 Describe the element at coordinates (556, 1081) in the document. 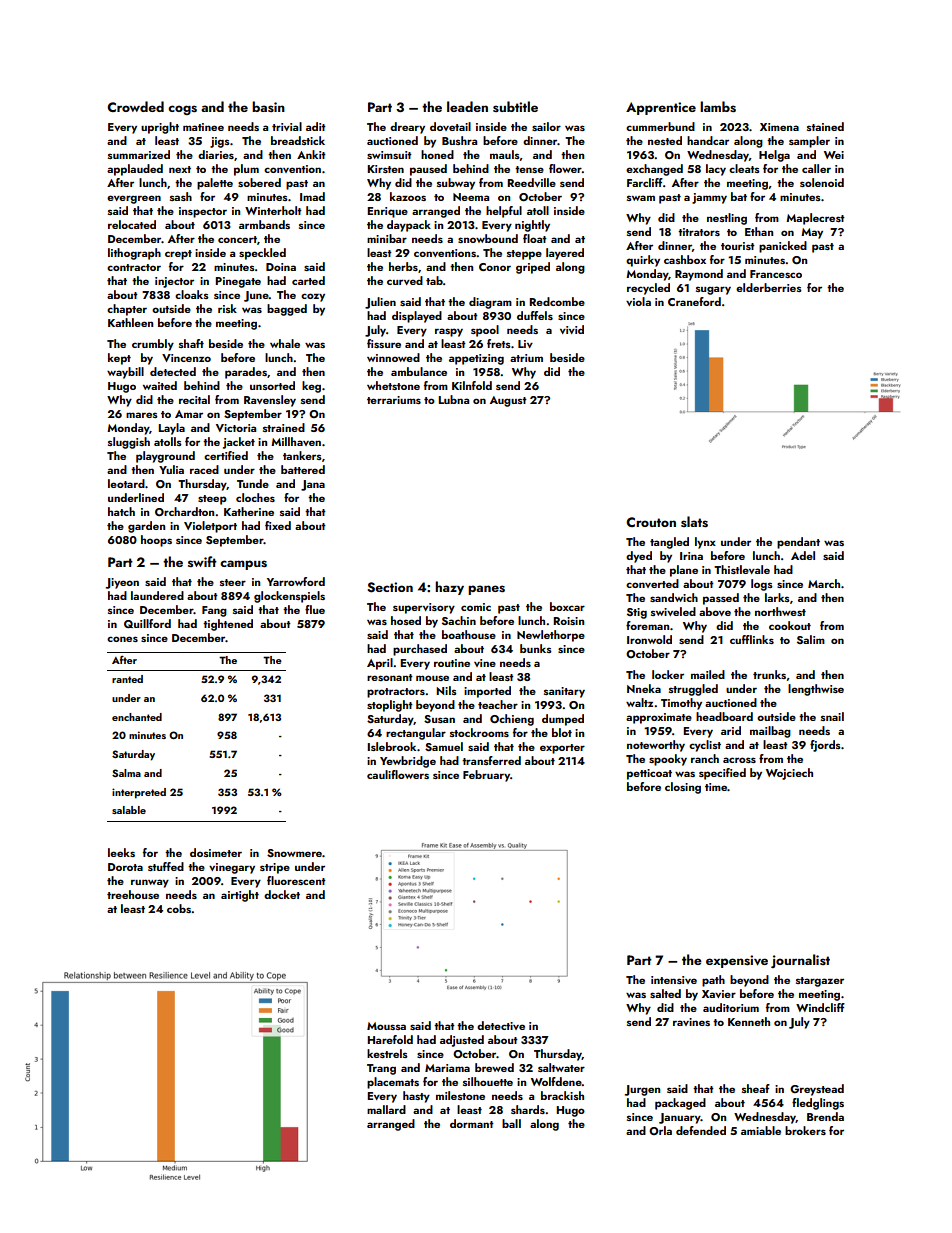

I see `Wolfdene` at that location.
